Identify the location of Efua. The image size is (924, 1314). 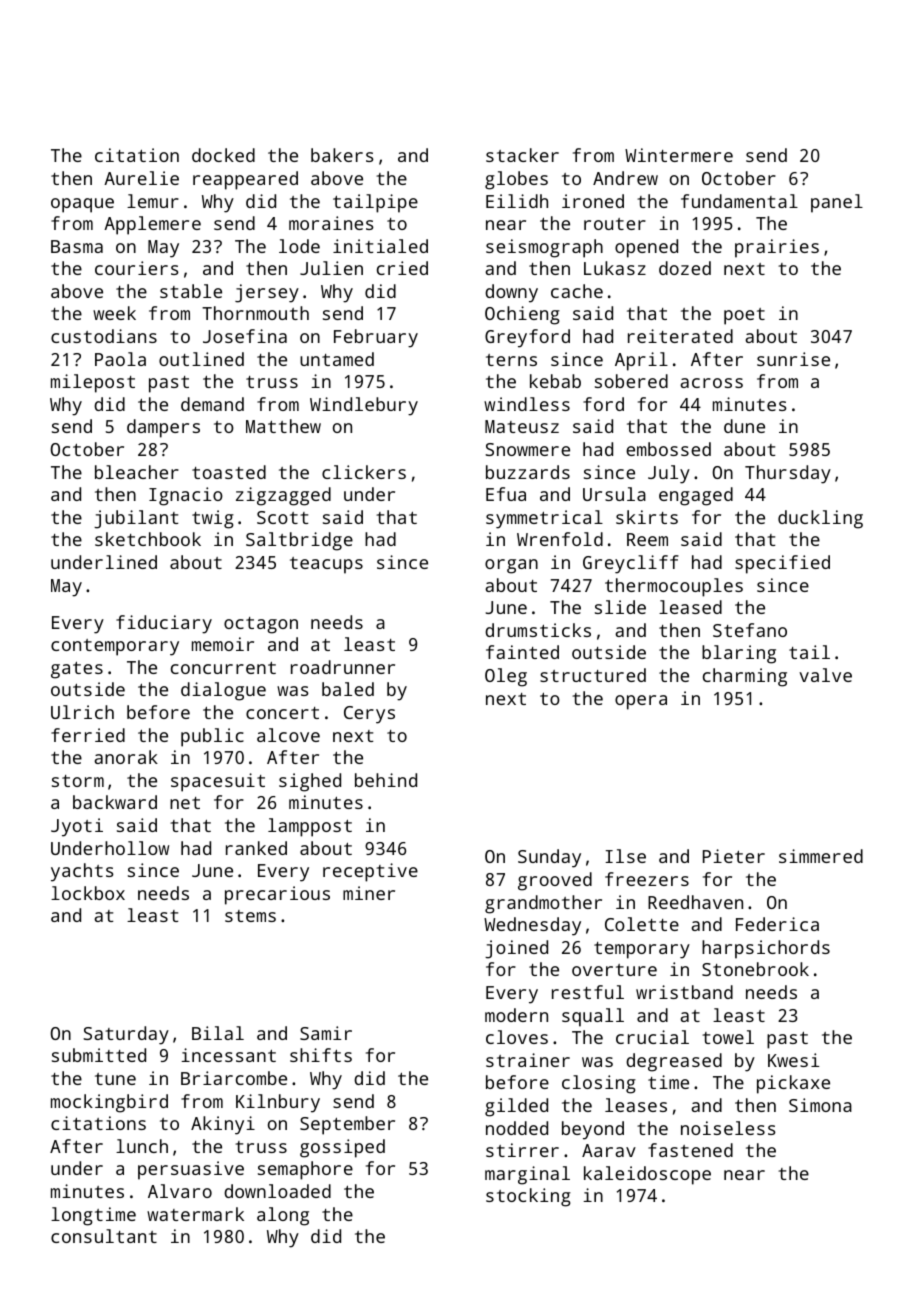
(506, 494).
